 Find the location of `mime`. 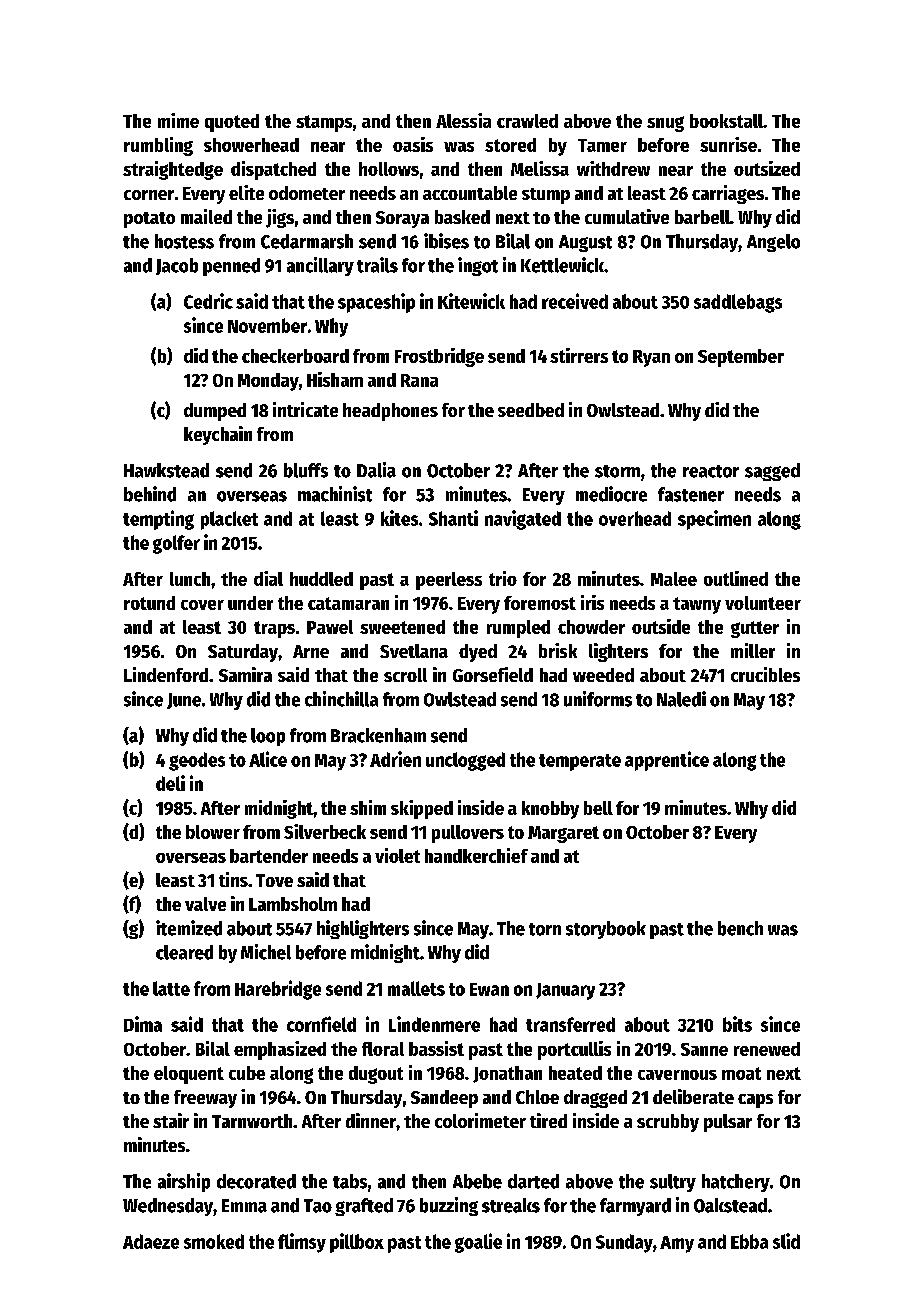

mime is located at coordinates (178, 120).
